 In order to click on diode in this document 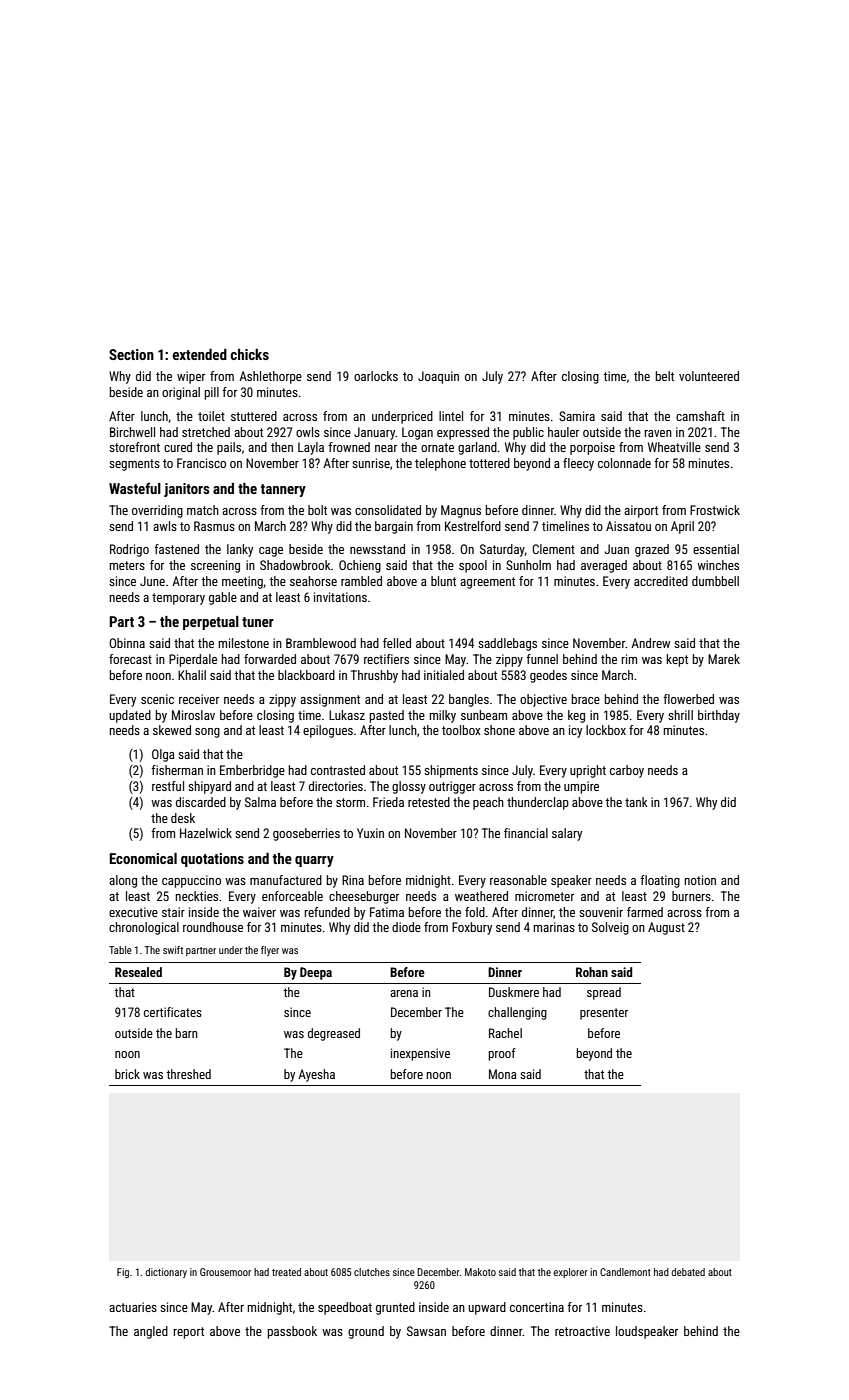, I will do `click(406, 927)`.
